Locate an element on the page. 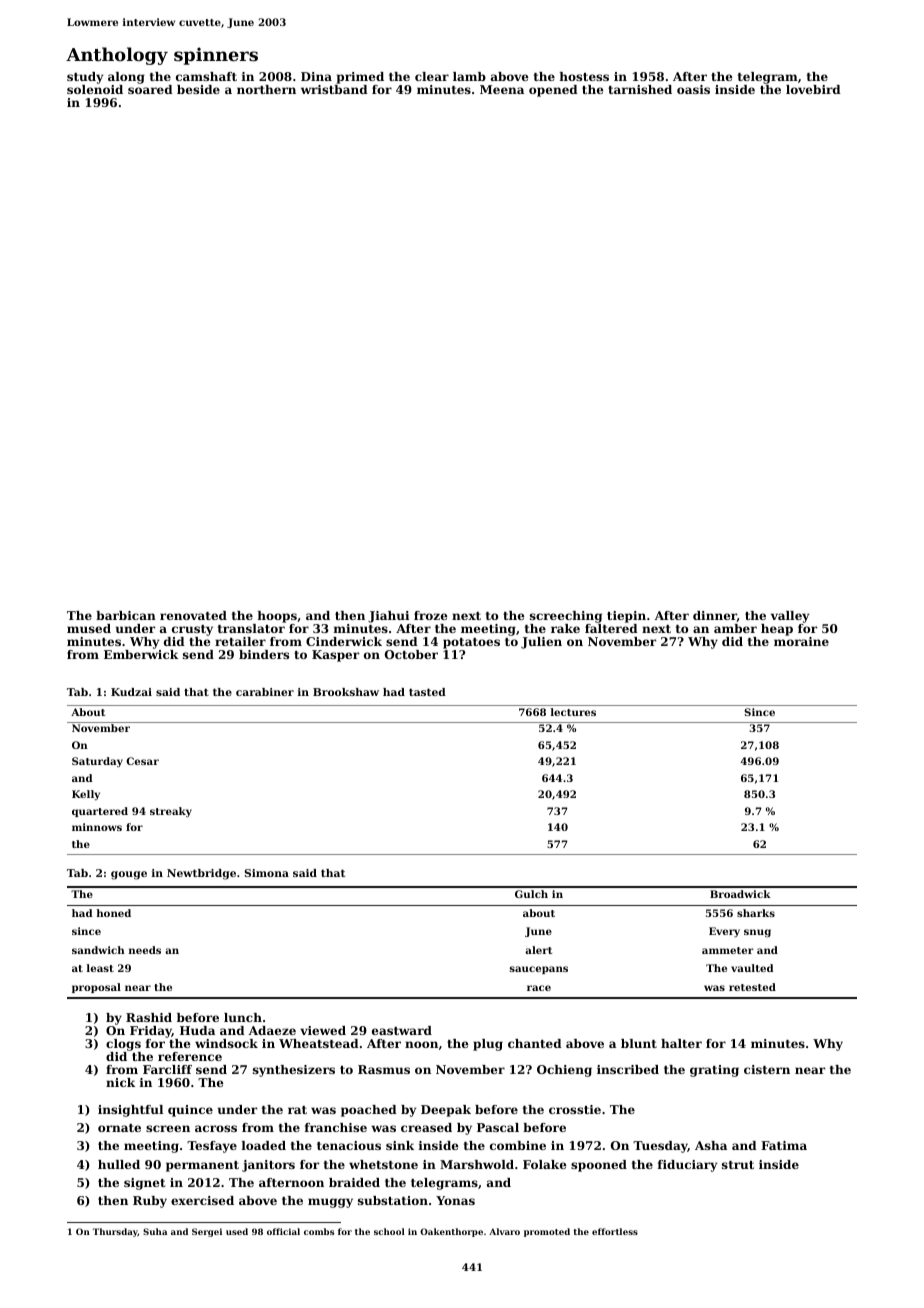 This page has width=924, height=1308. janitors is located at coordinates (268, 1166).
